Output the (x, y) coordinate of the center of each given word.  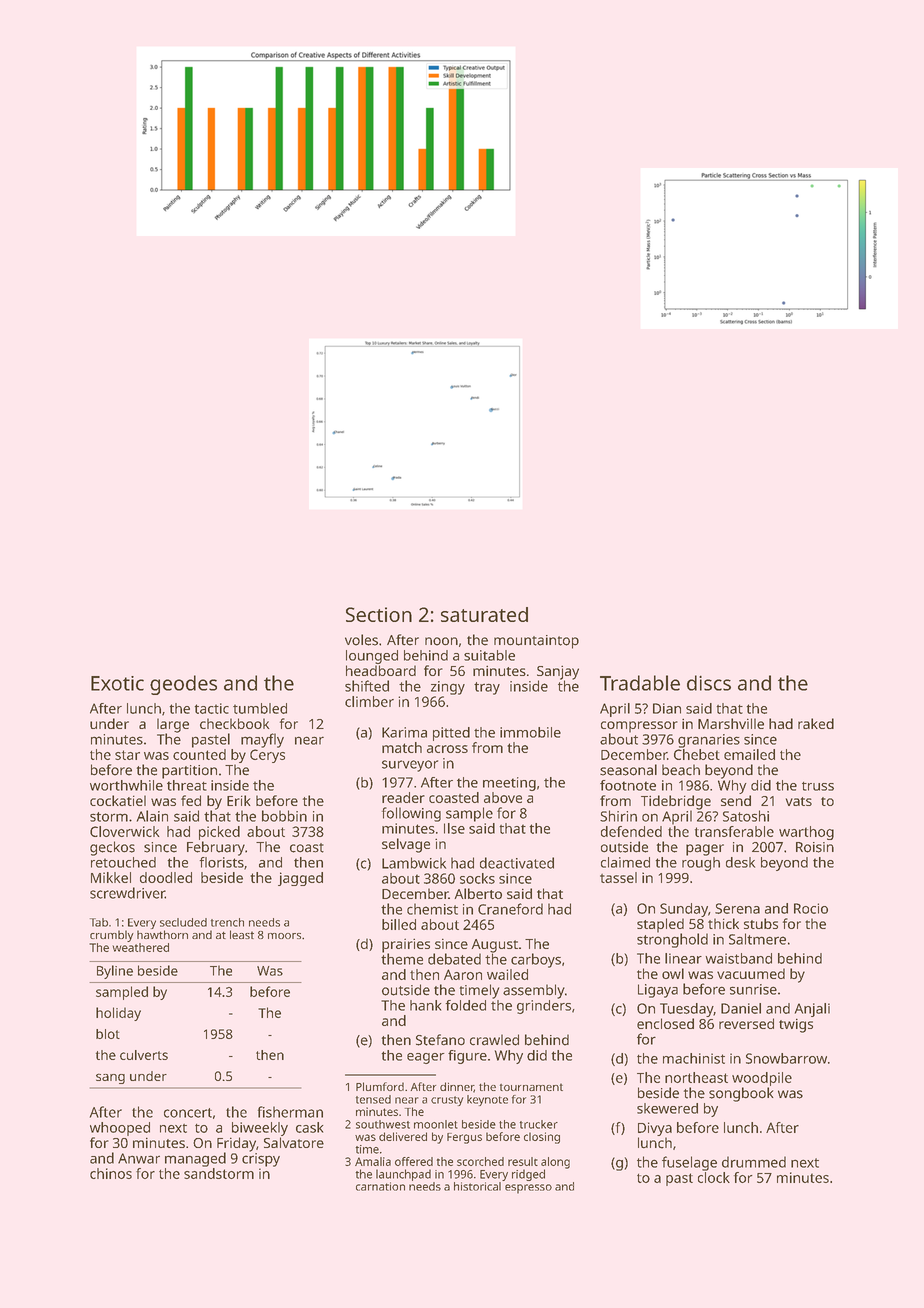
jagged (300, 879)
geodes (183, 685)
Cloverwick (125, 831)
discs (709, 683)
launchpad (403, 1175)
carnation (380, 1186)
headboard (381, 670)
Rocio (811, 908)
